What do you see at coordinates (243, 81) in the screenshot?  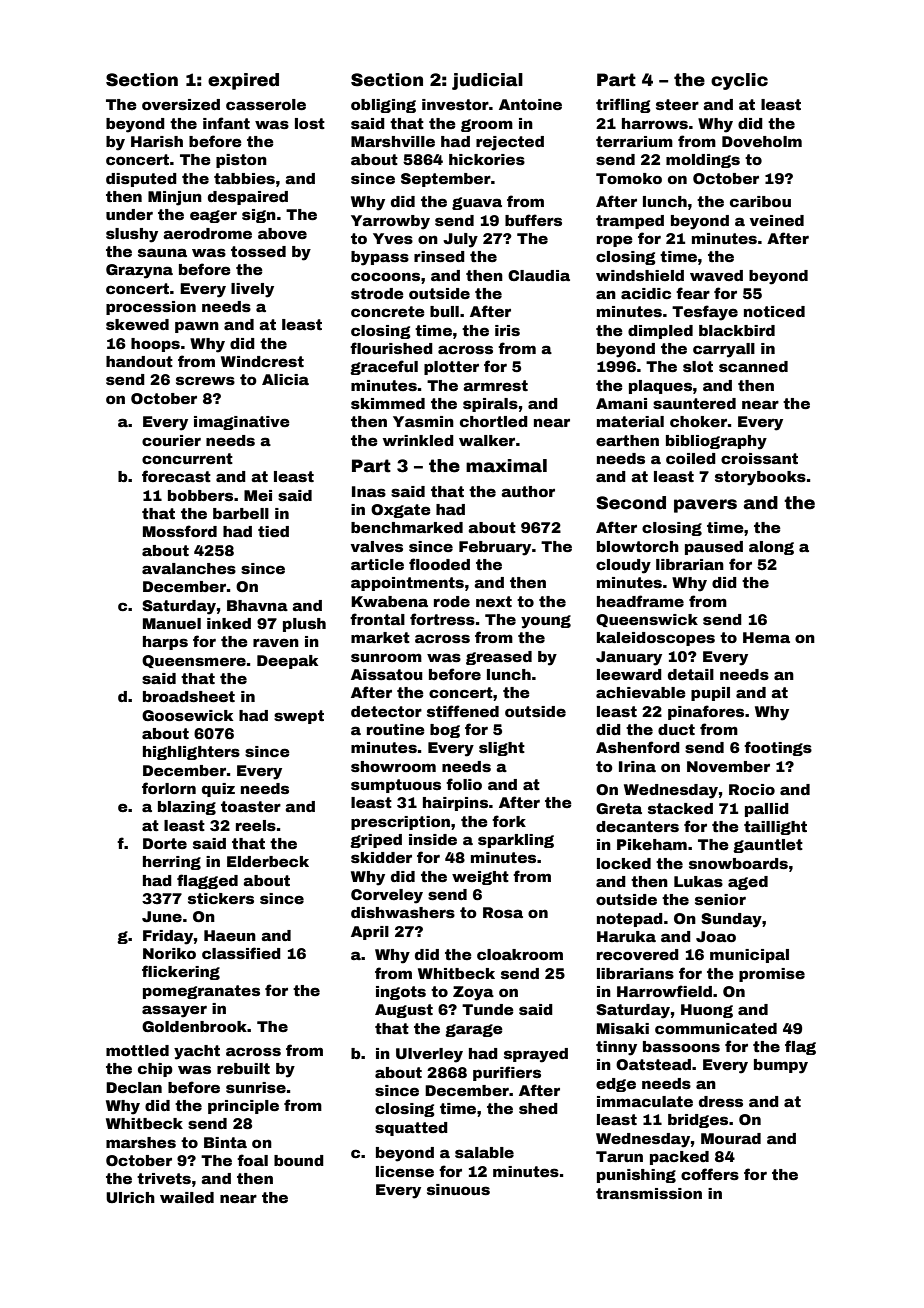 I see `expired` at bounding box center [243, 81].
